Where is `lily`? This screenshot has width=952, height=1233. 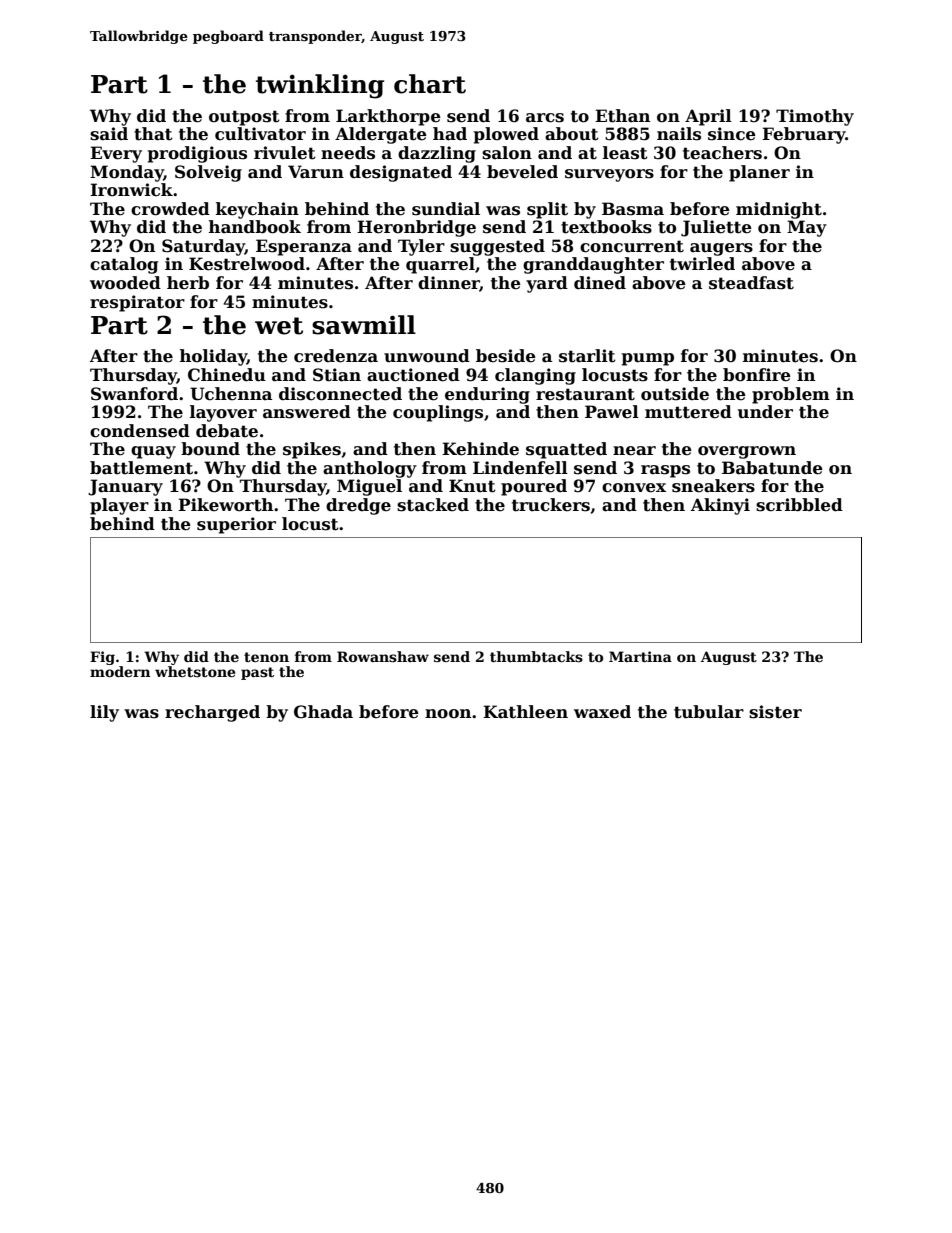
lily is located at coordinates (104, 713).
